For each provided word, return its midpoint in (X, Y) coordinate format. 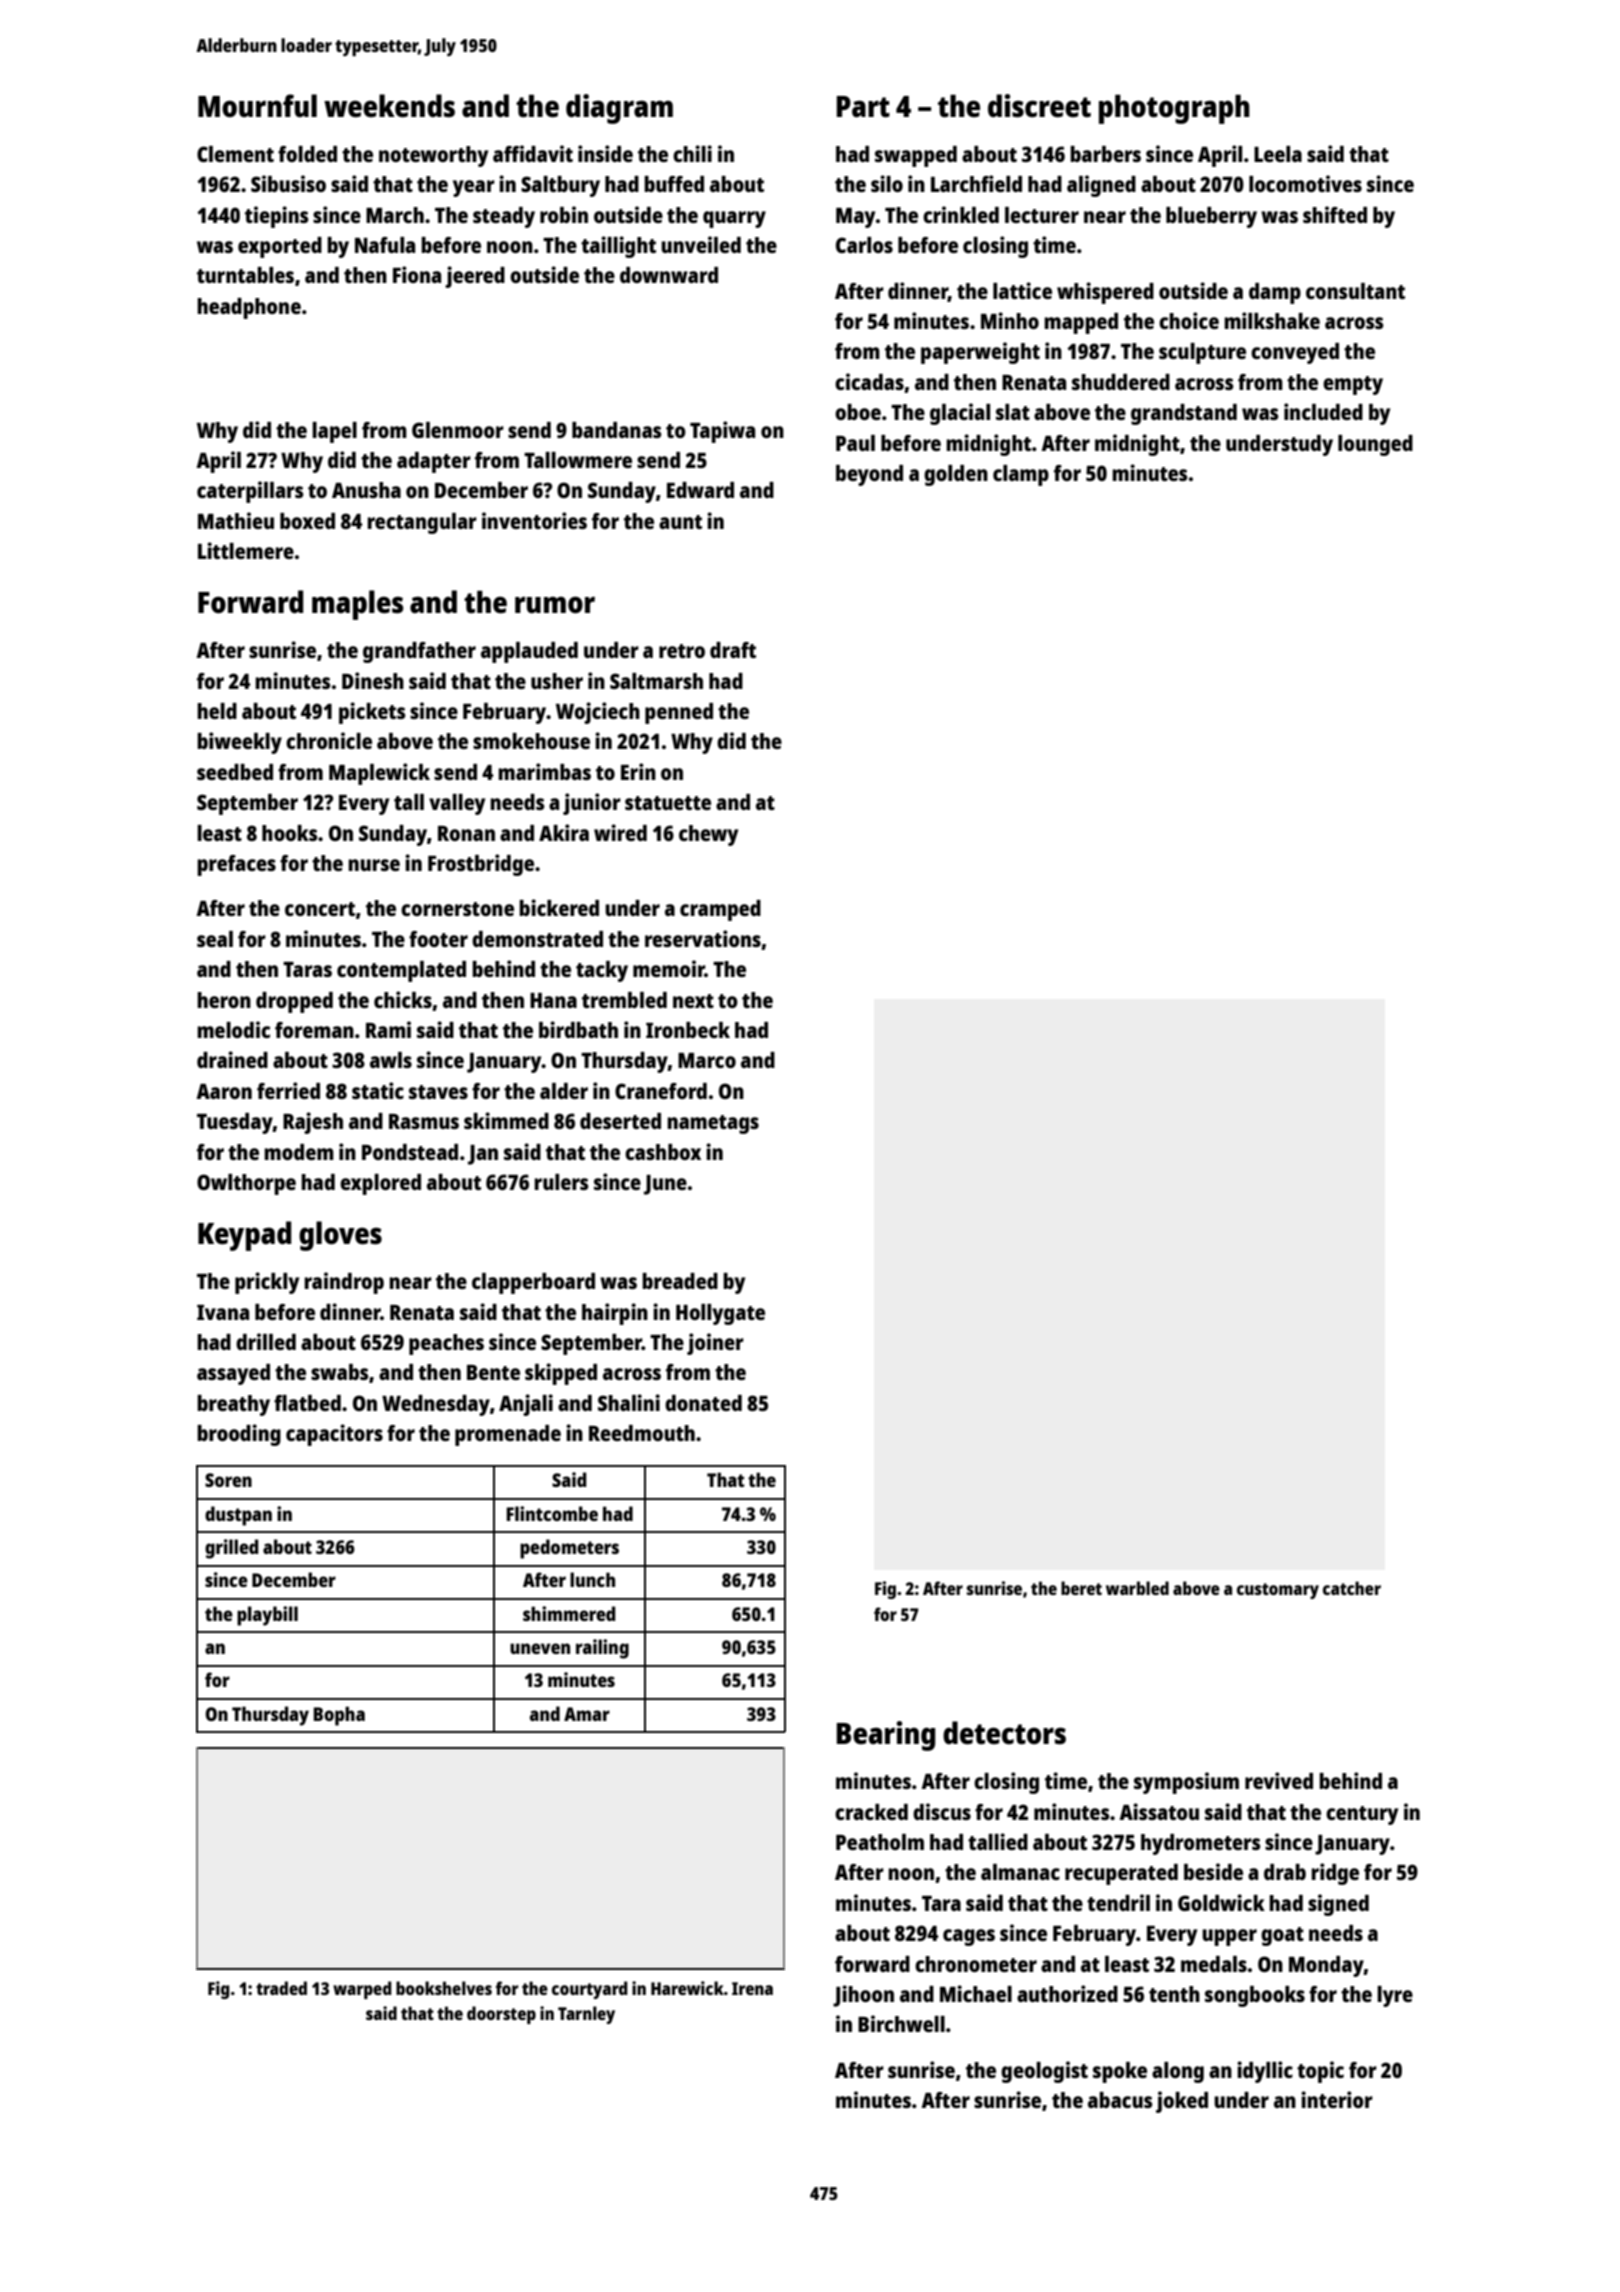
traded (281, 1988)
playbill (267, 1616)
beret (1081, 1588)
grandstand (1184, 414)
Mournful (257, 105)
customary (1278, 1591)
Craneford (661, 1091)
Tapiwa (722, 432)
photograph (1174, 109)
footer (438, 939)
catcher (1352, 1588)
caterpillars (250, 492)
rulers (561, 1182)
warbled (1137, 1588)
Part (863, 106)
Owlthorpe (246, 1184)
